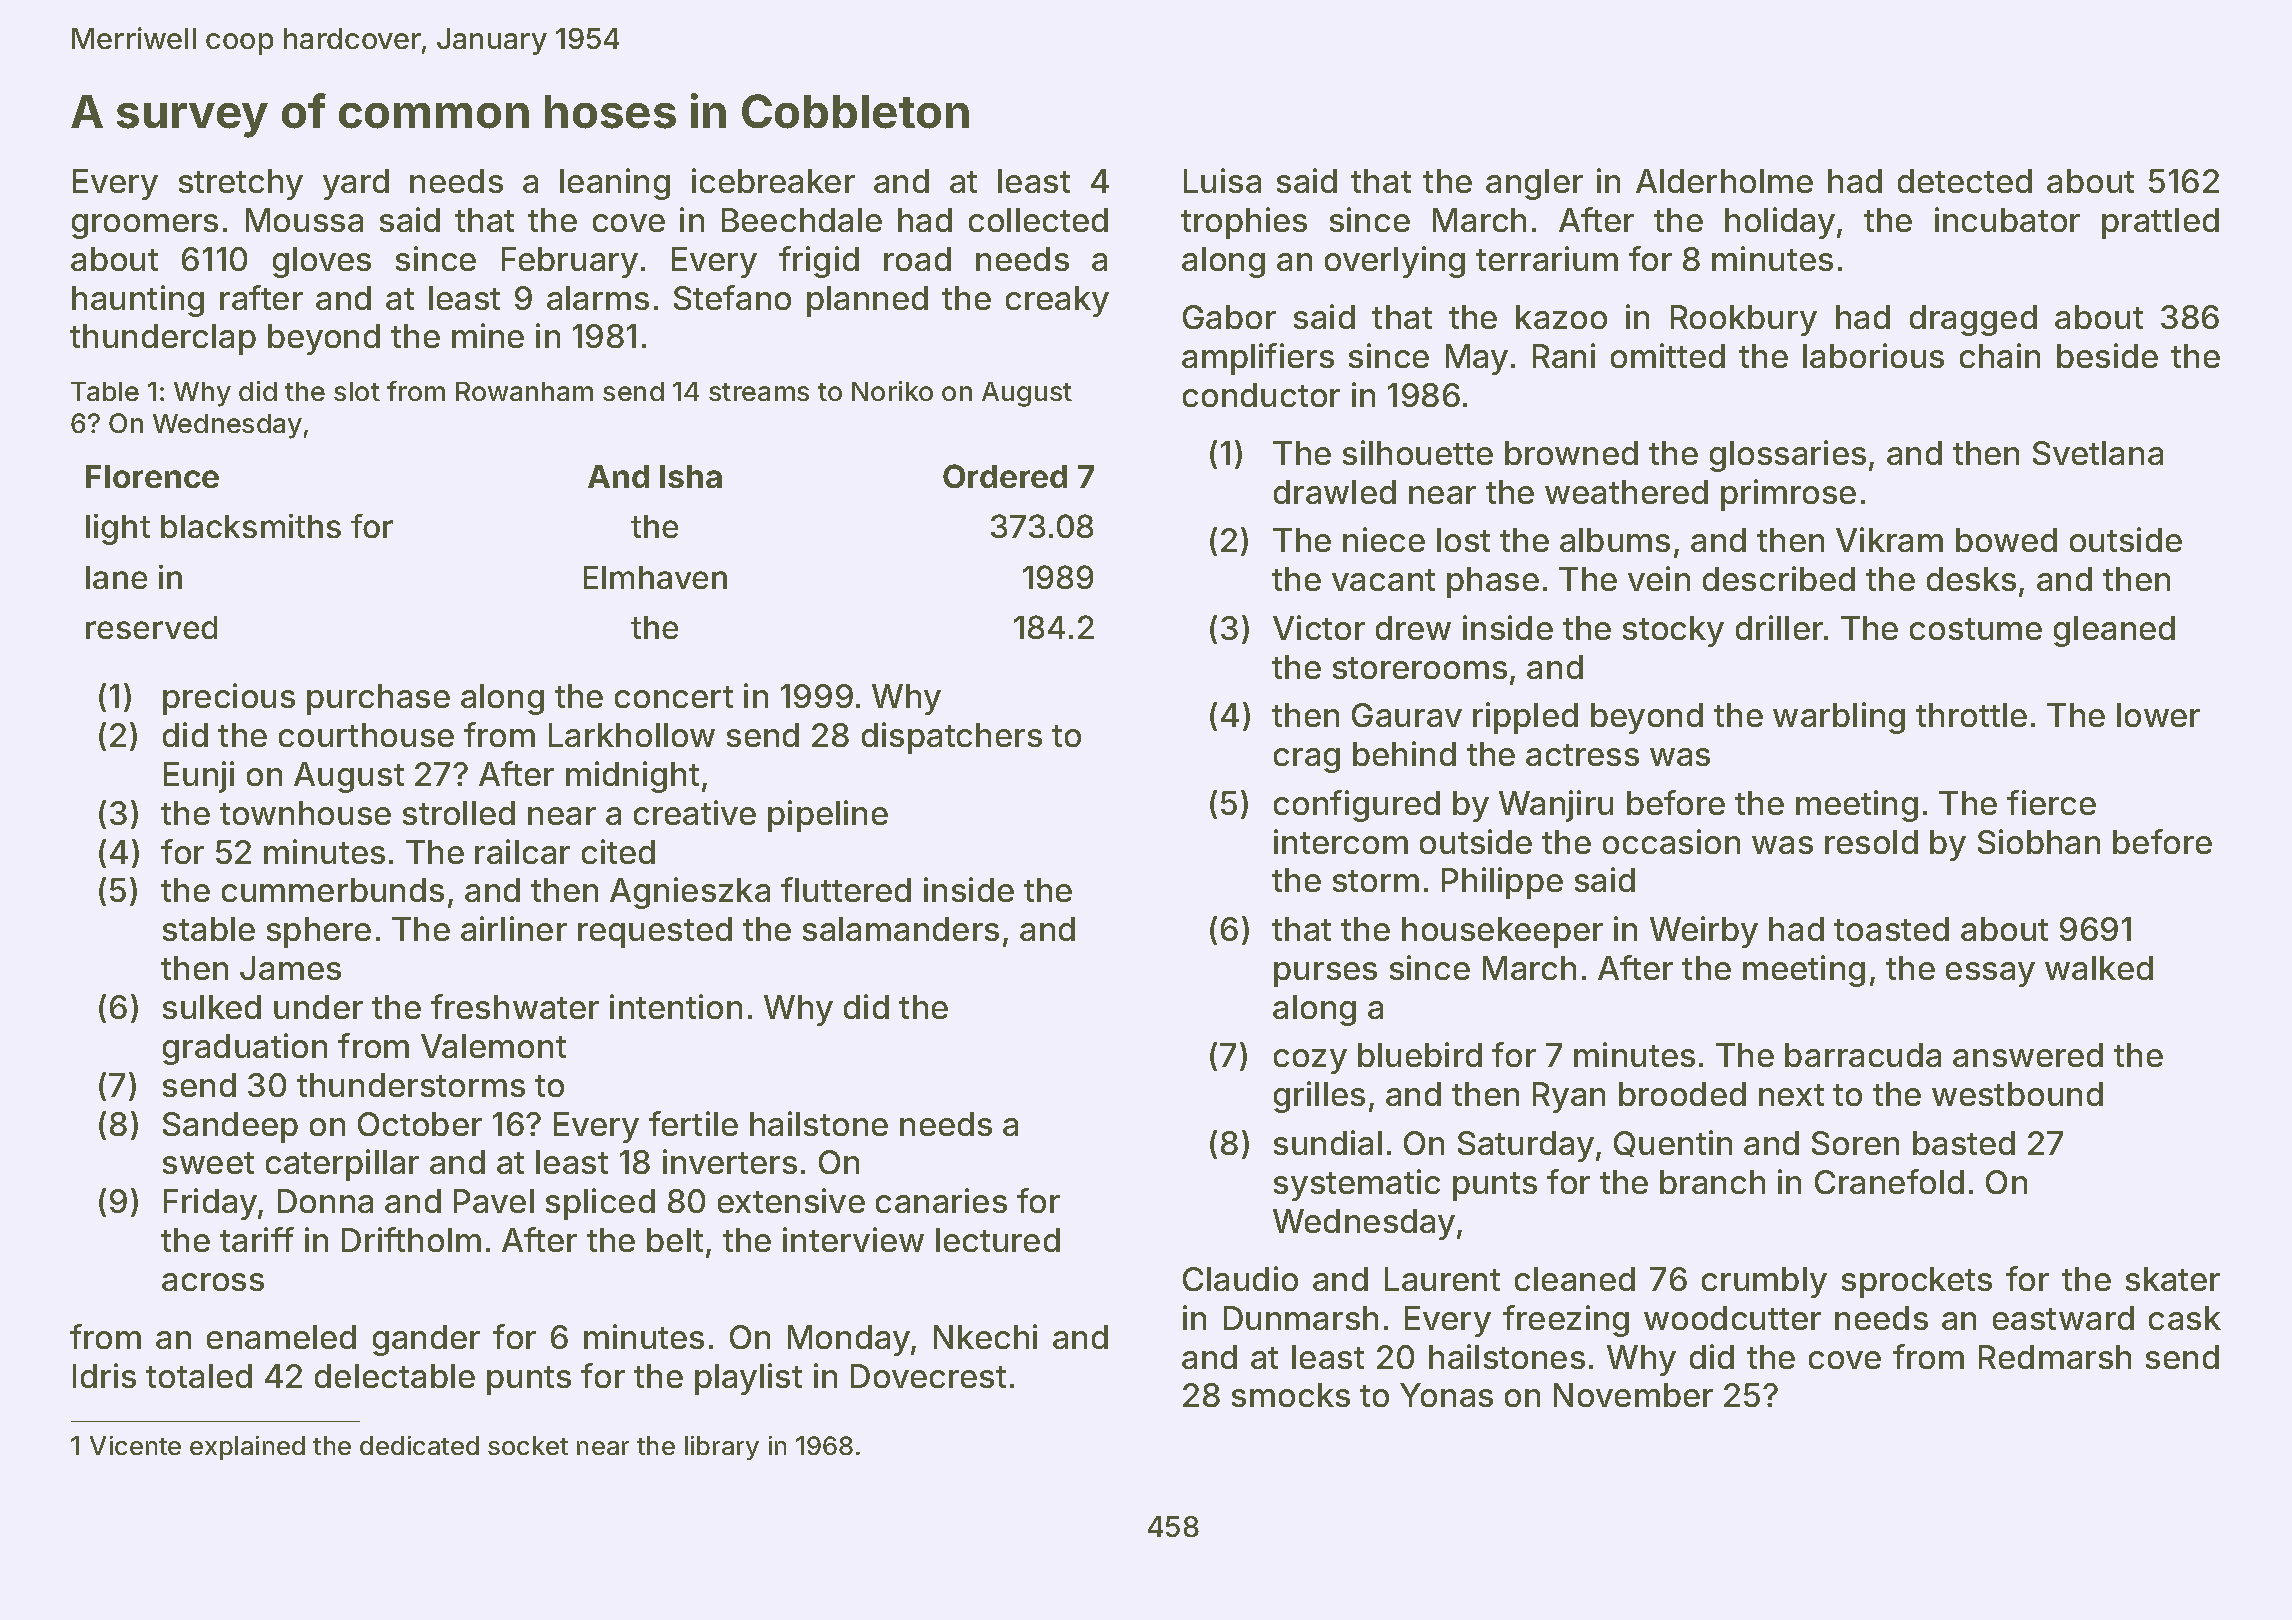 The height and width of the page is (1620, 2292). I want to click on detected, so click(1965, 181).
